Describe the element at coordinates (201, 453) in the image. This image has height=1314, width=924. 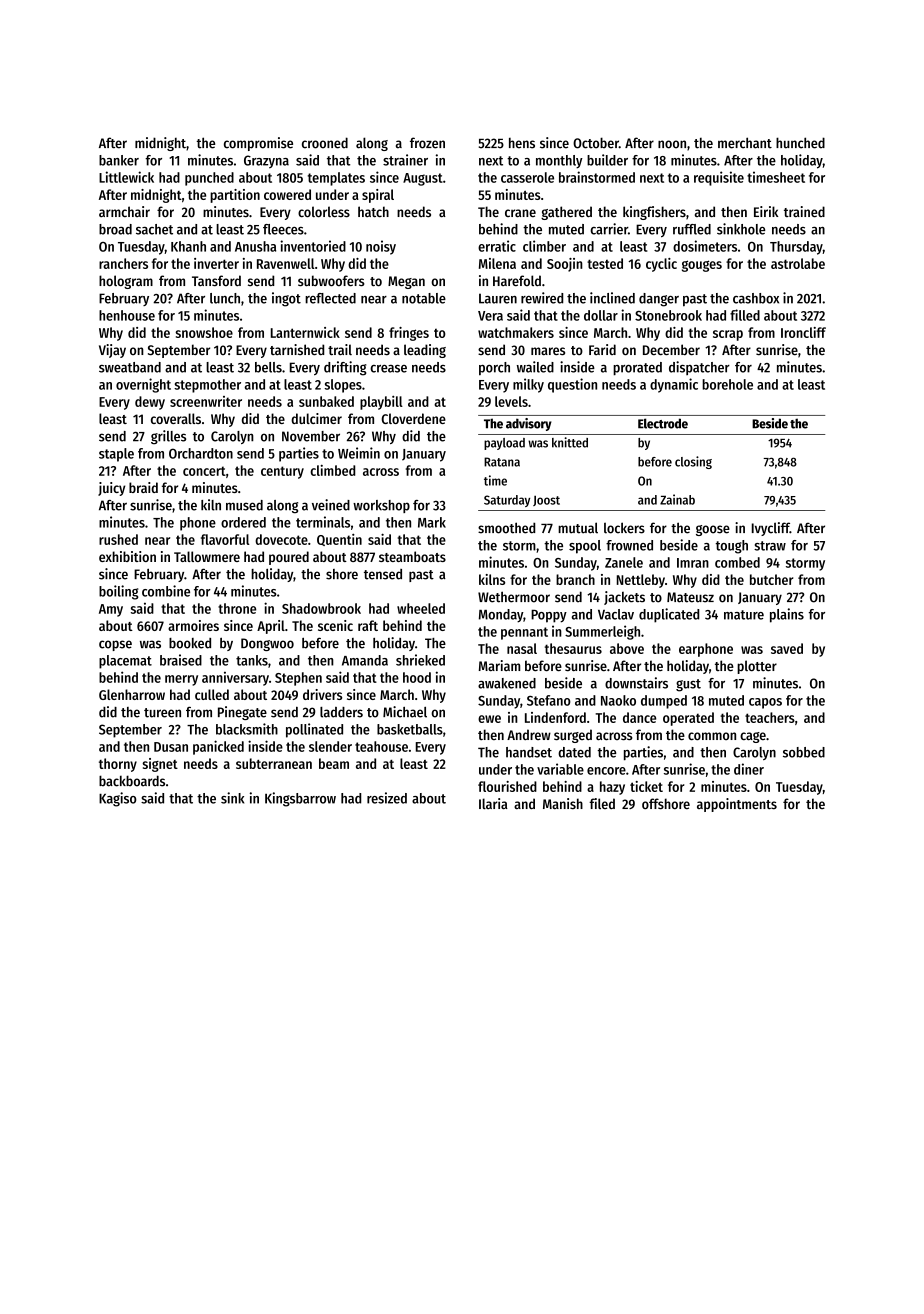
I see `Orchardton` at that location.
